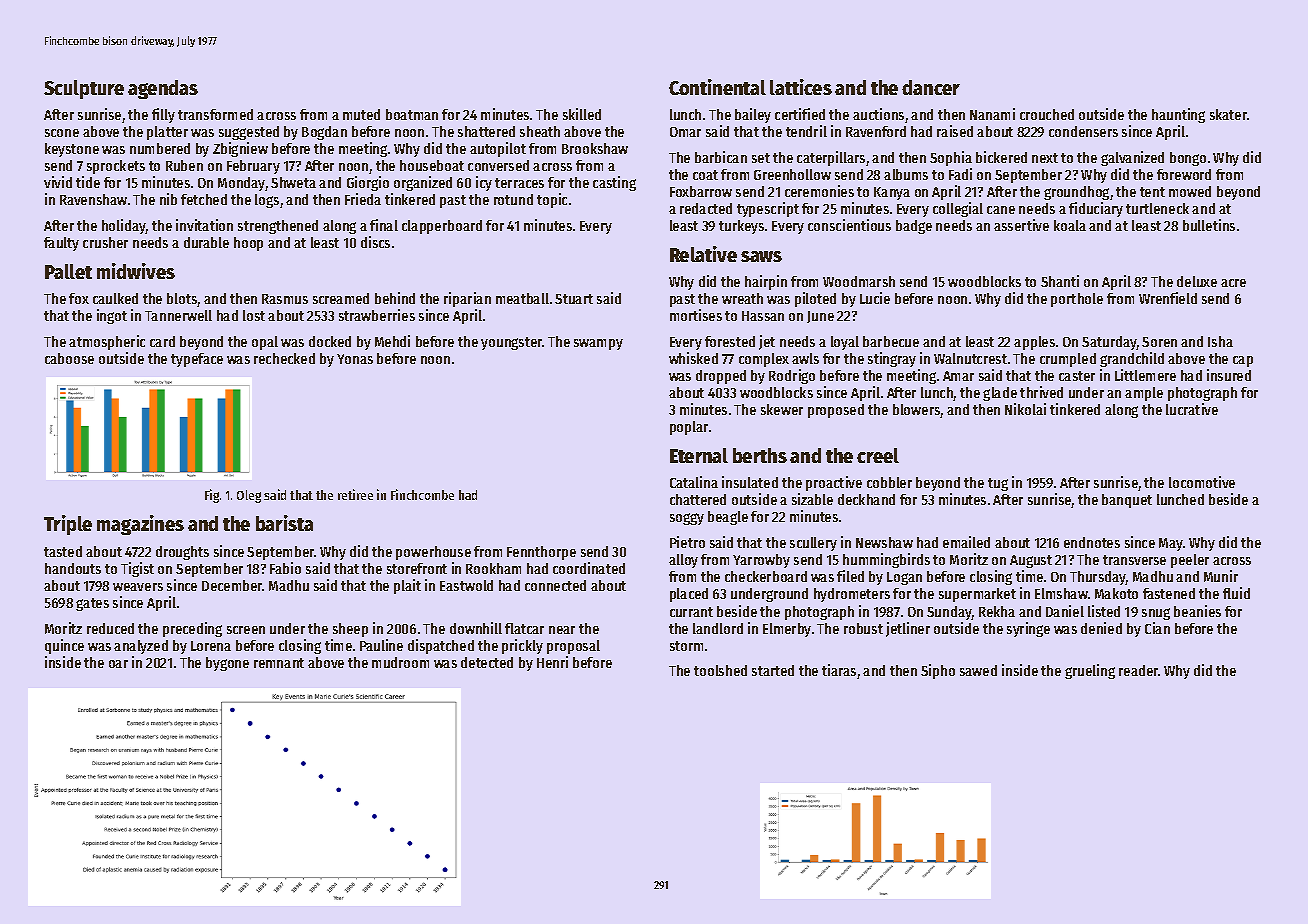 The height and width of the screenshot is (924, 1308). Describe the element at coordinates (892, 193) in the screenshot. I see `Kanya` at that location.
